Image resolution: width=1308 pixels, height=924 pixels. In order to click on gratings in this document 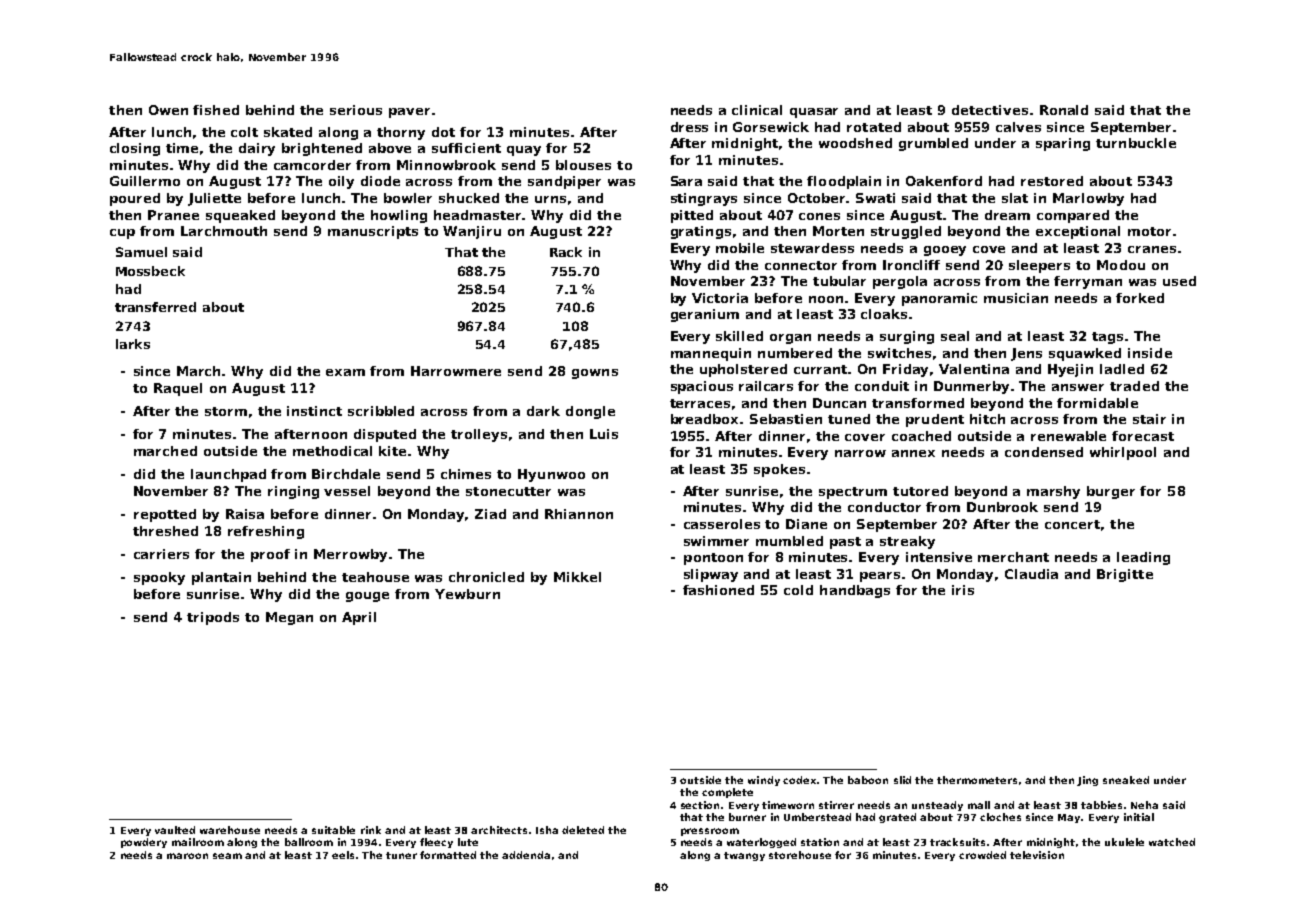, I will do `click(701, 232)`.
